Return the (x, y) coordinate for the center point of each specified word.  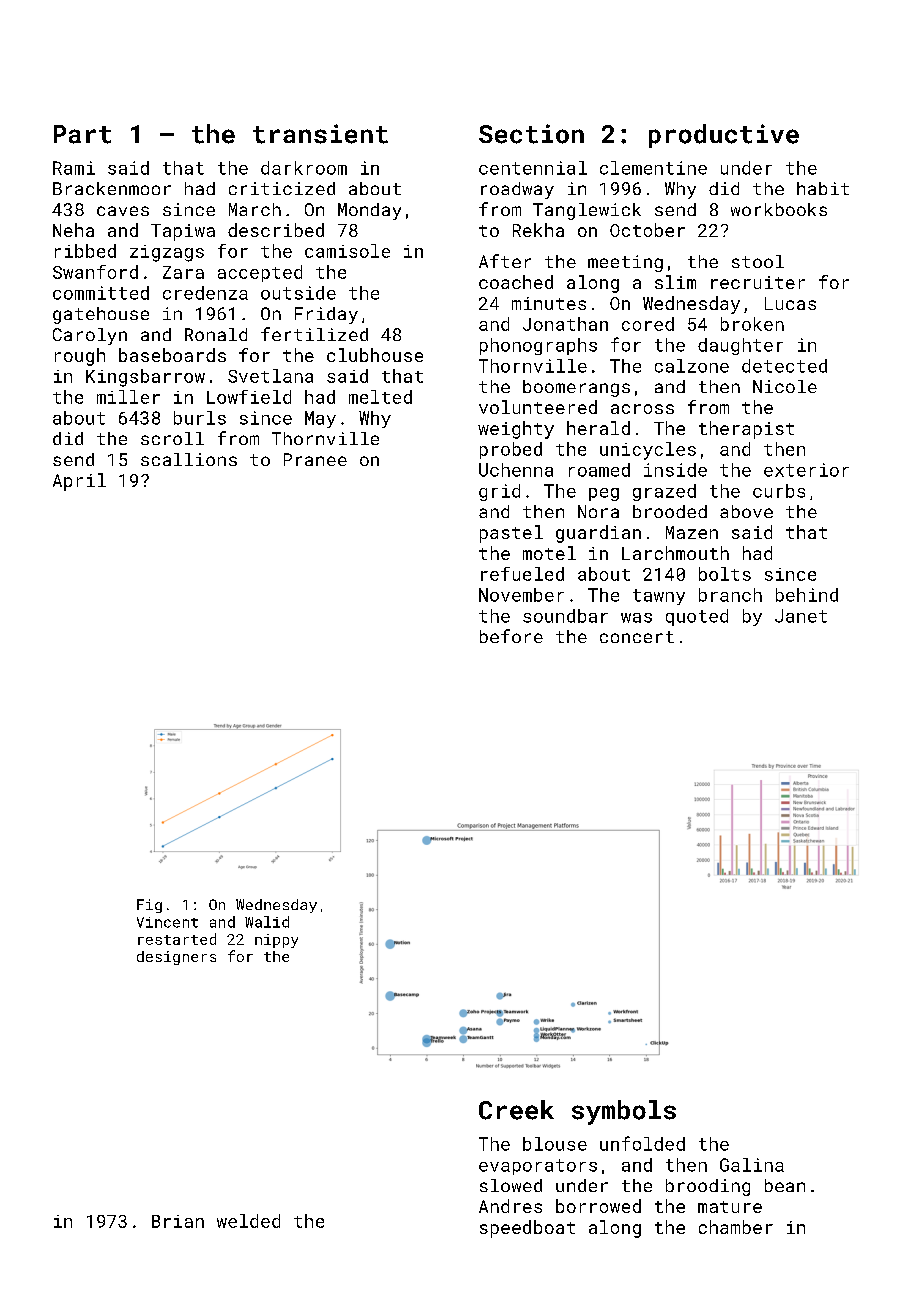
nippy (276, 941)
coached (516, 282)
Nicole (785, 386)
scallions (189, 459)
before (511, 636)
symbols (624, 1112)
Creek (516, 1110)
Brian (178, 1221)
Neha (73, 230)
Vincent (167, 922)
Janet (801, 616)
